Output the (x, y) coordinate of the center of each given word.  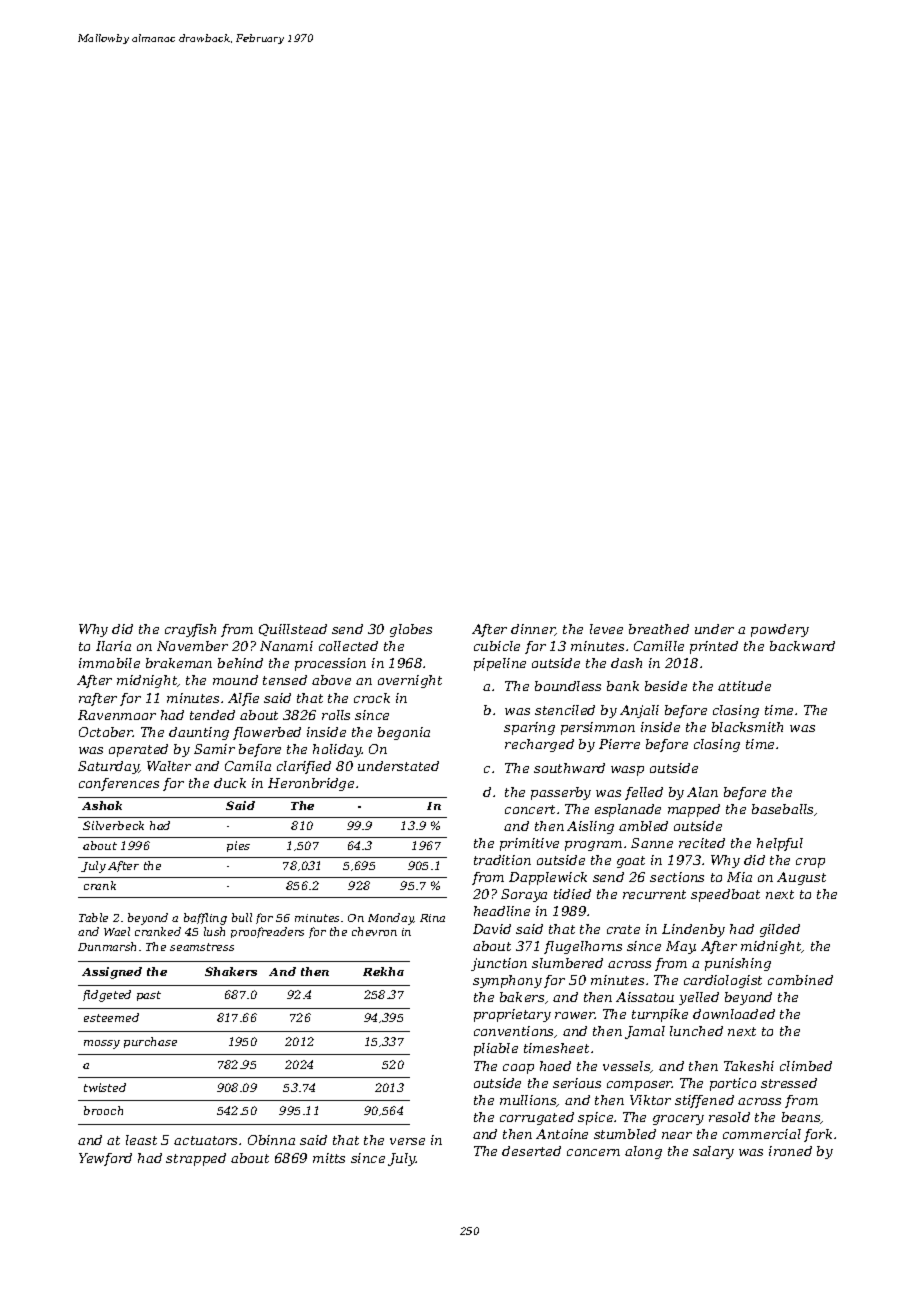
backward (802, 646)
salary (713, 1152)
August (801, 878)
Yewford (105, 1159)
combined (800, 980)
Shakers (231, 971)
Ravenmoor (117, 715)
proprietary (512, 1015)
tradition (502, 860)
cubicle (497, 646)
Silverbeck (113, 825)
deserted (531, 1151)
